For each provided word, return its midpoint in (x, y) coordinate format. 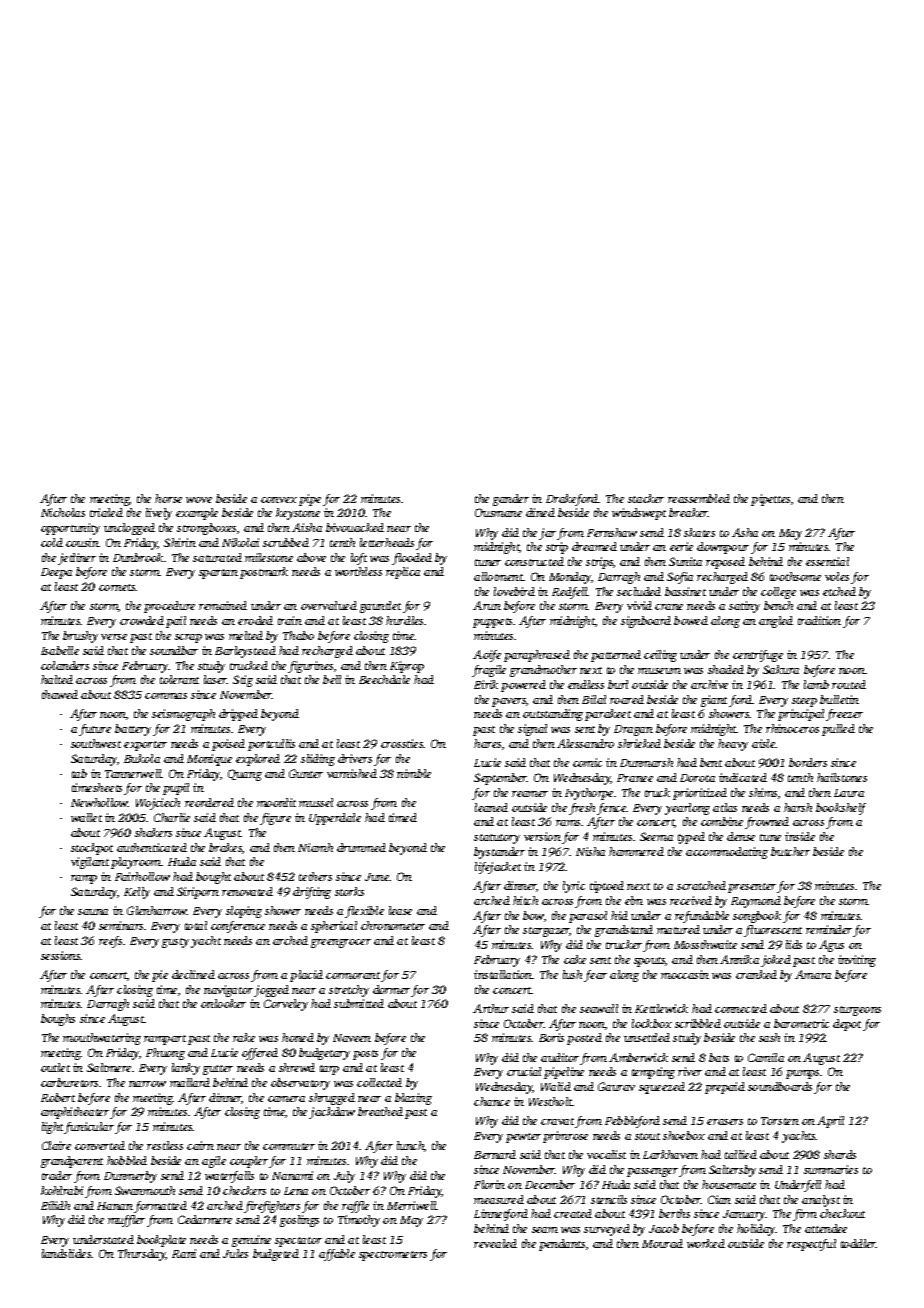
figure (275, 819)
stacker (646, 498)
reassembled (699, 498)
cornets (117, 587)
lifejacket (498, 868)
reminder (830, 931)
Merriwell (412, 1205)
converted (100, 1145)
